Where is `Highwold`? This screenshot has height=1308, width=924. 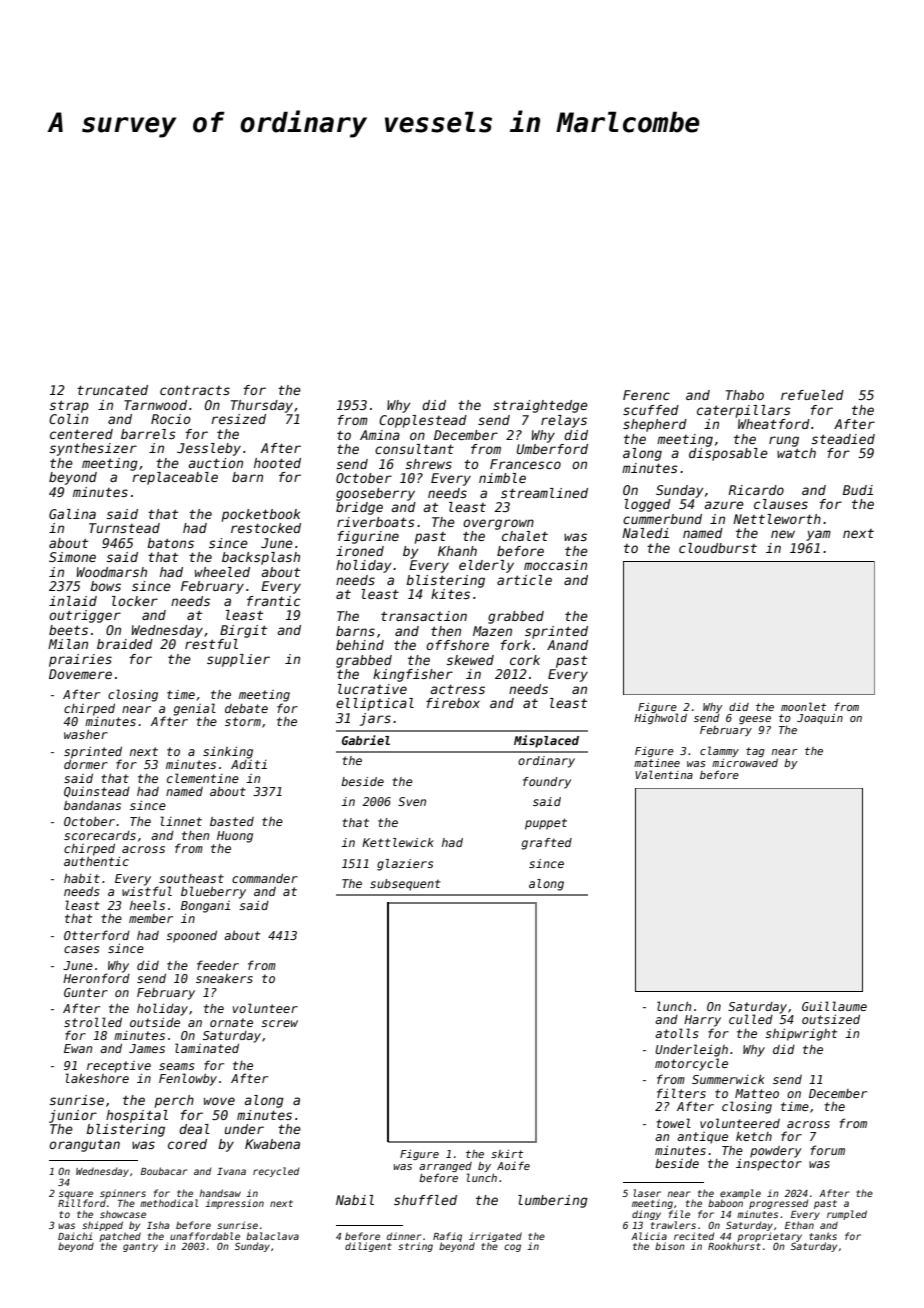
Highwold is located at coordinates (660, 719).
